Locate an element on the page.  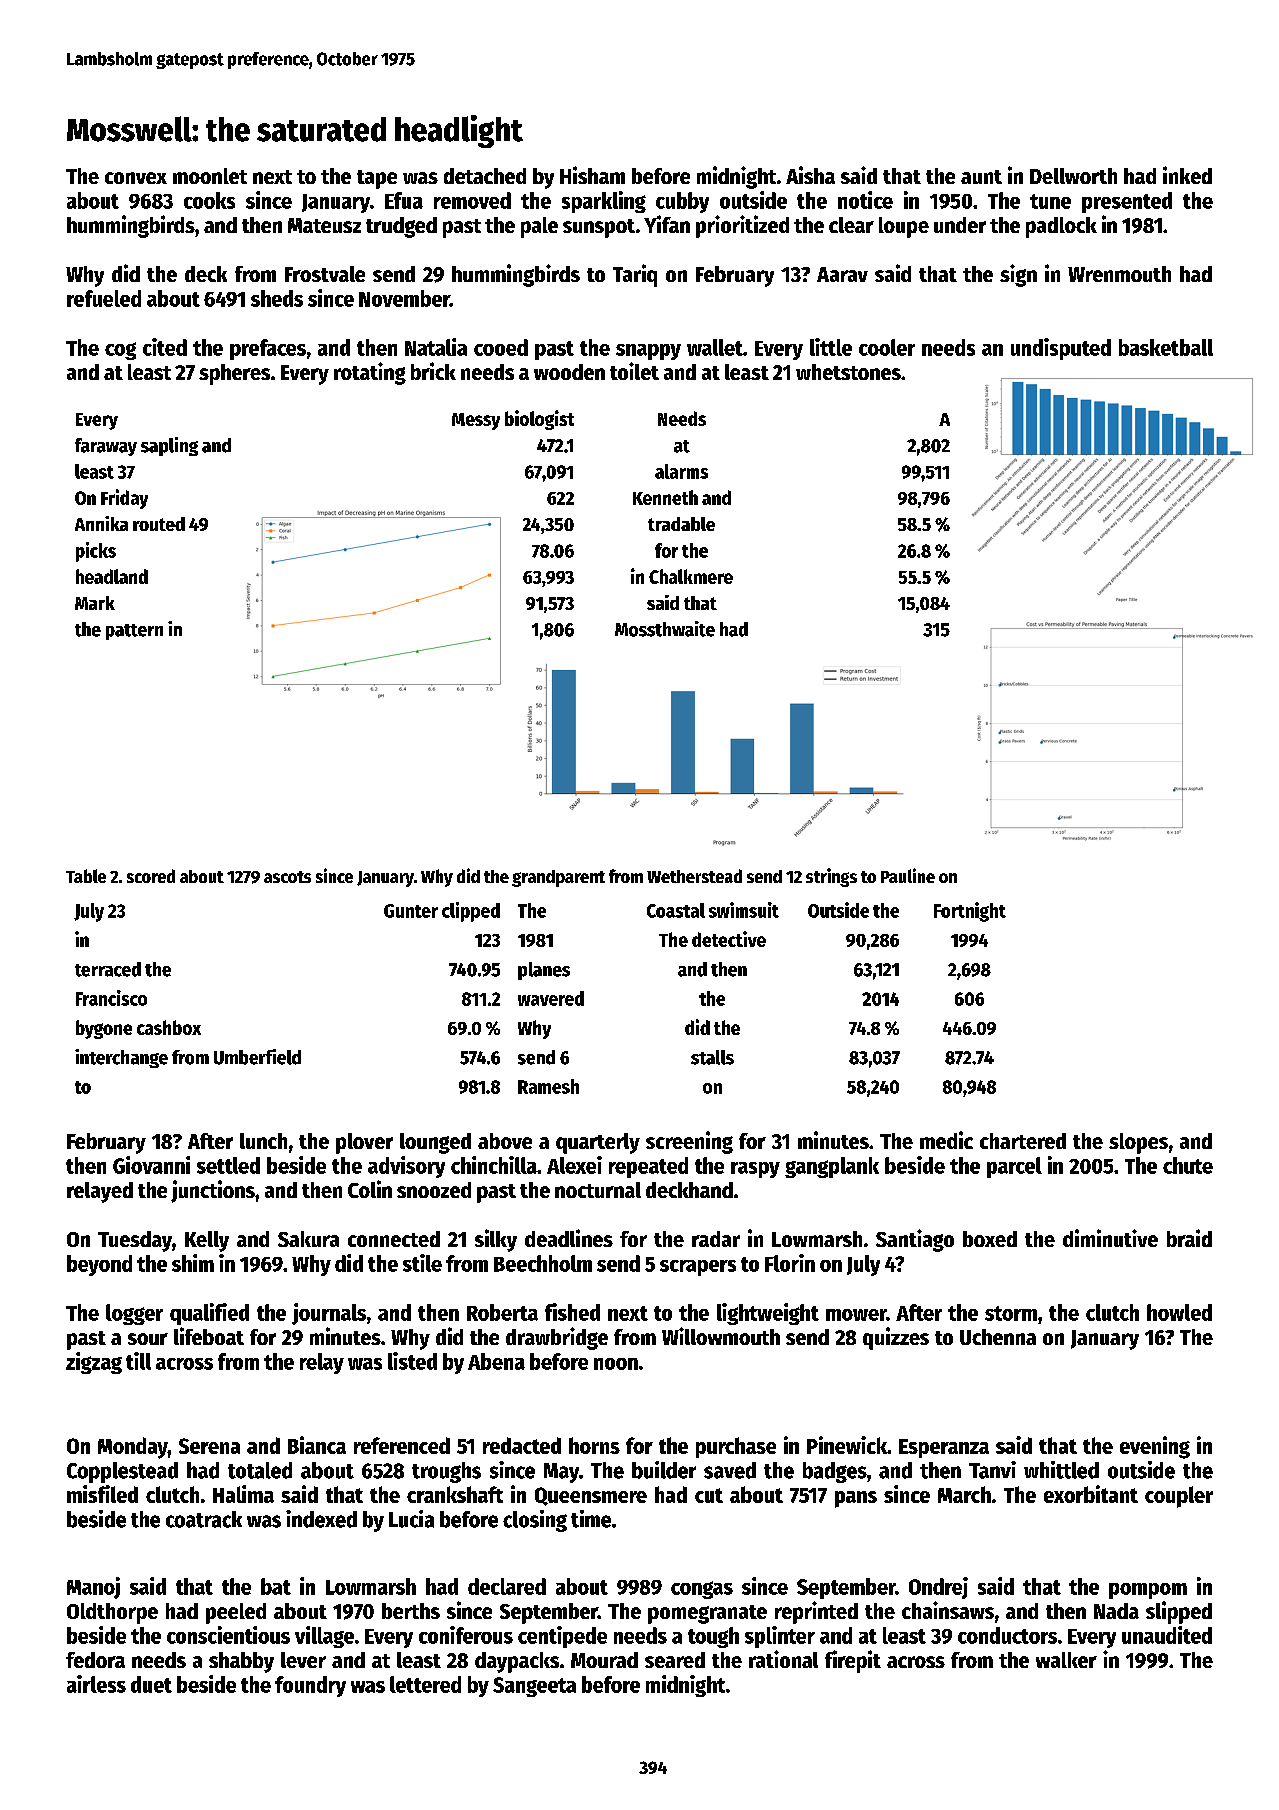
Ramesh is located at coordinates (548, 1086).
